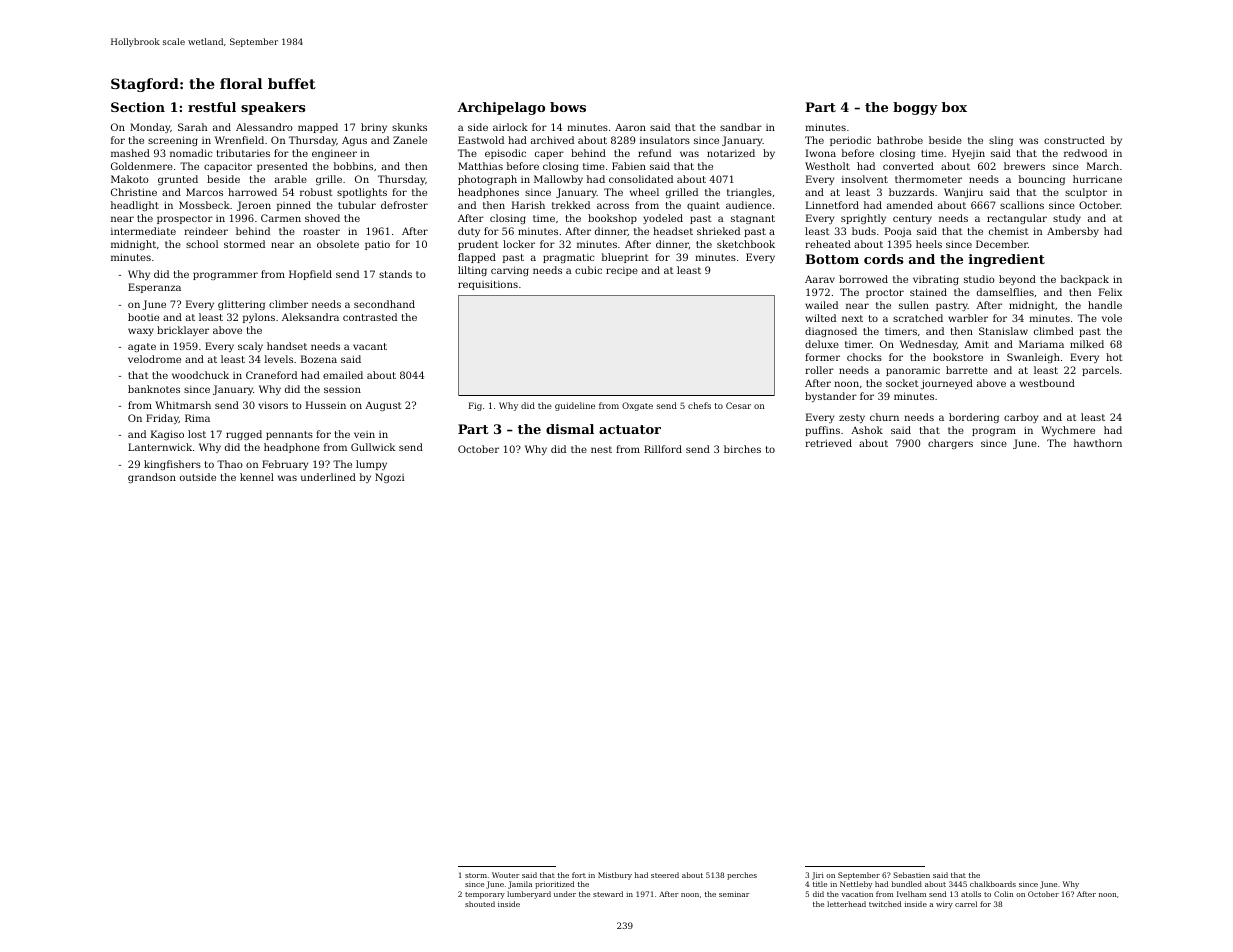 The image size is (1233, 952). Describe the element at coordinates (480, 904) in the document. I see `shouted` at that location.
